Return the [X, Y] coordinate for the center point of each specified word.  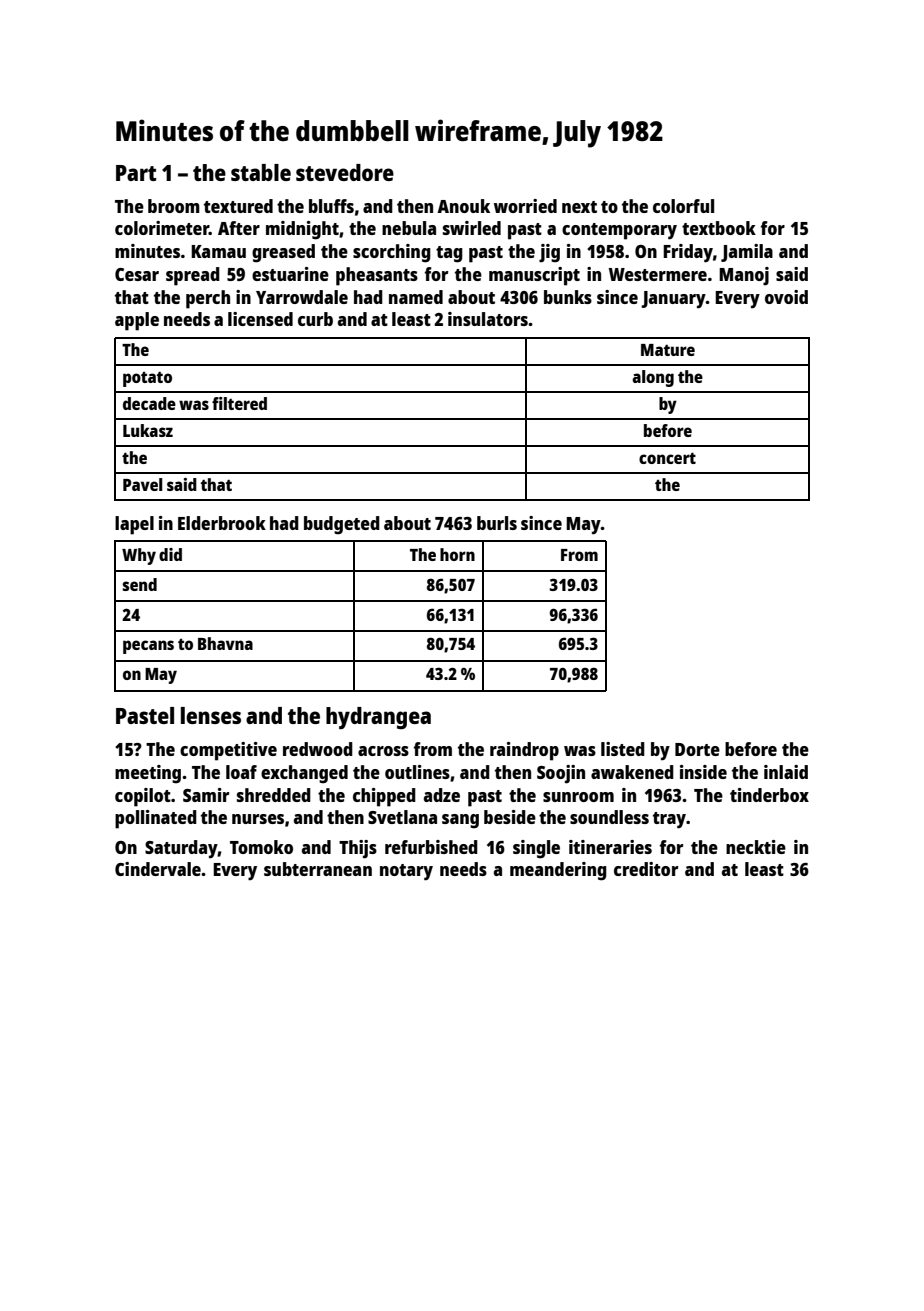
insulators [488, 319]
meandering [558, 871]
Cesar [137, 274]
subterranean [318, 869]
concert [667, 458]
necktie [756, 847]
